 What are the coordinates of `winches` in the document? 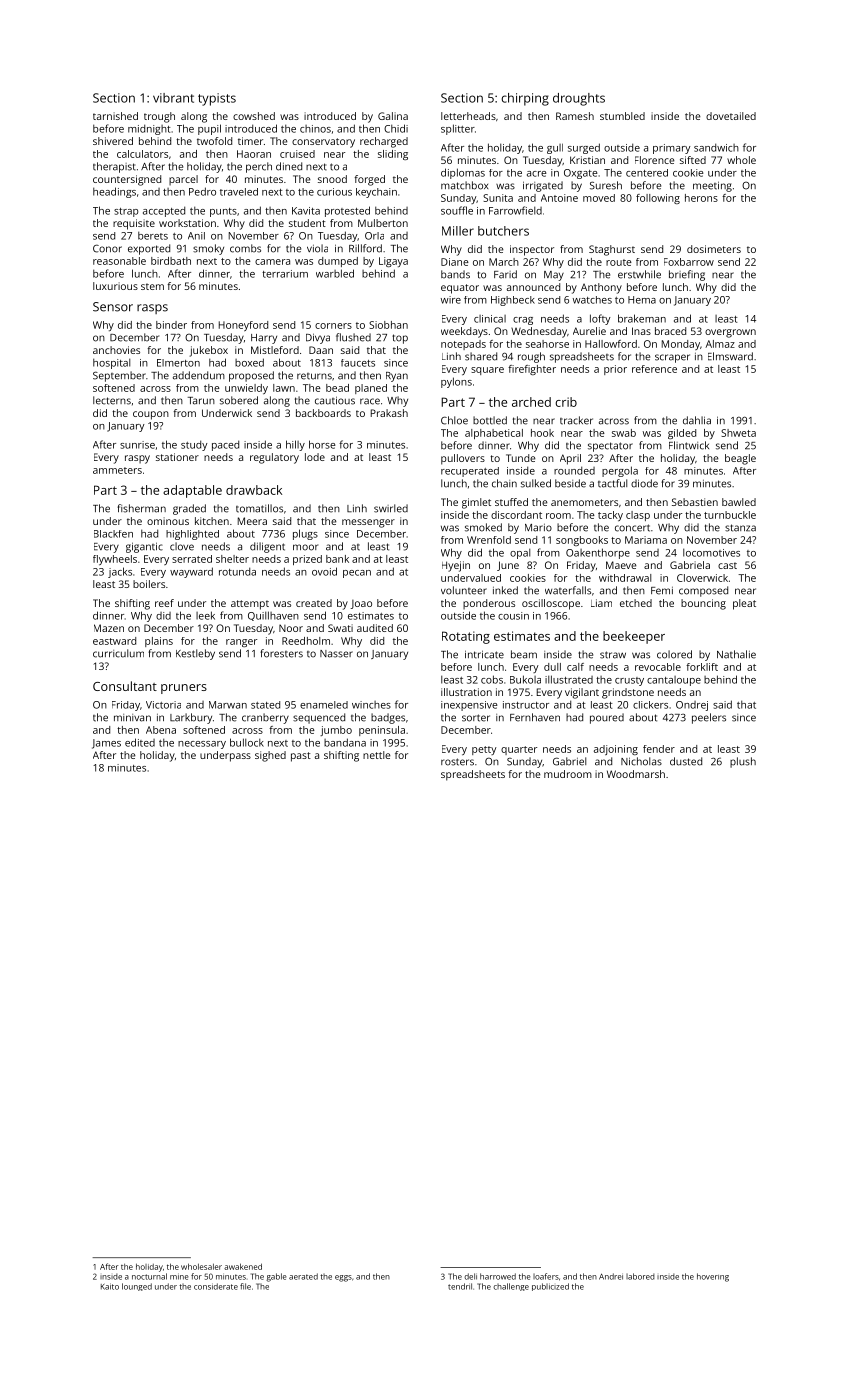 It's located at (371, 705).
